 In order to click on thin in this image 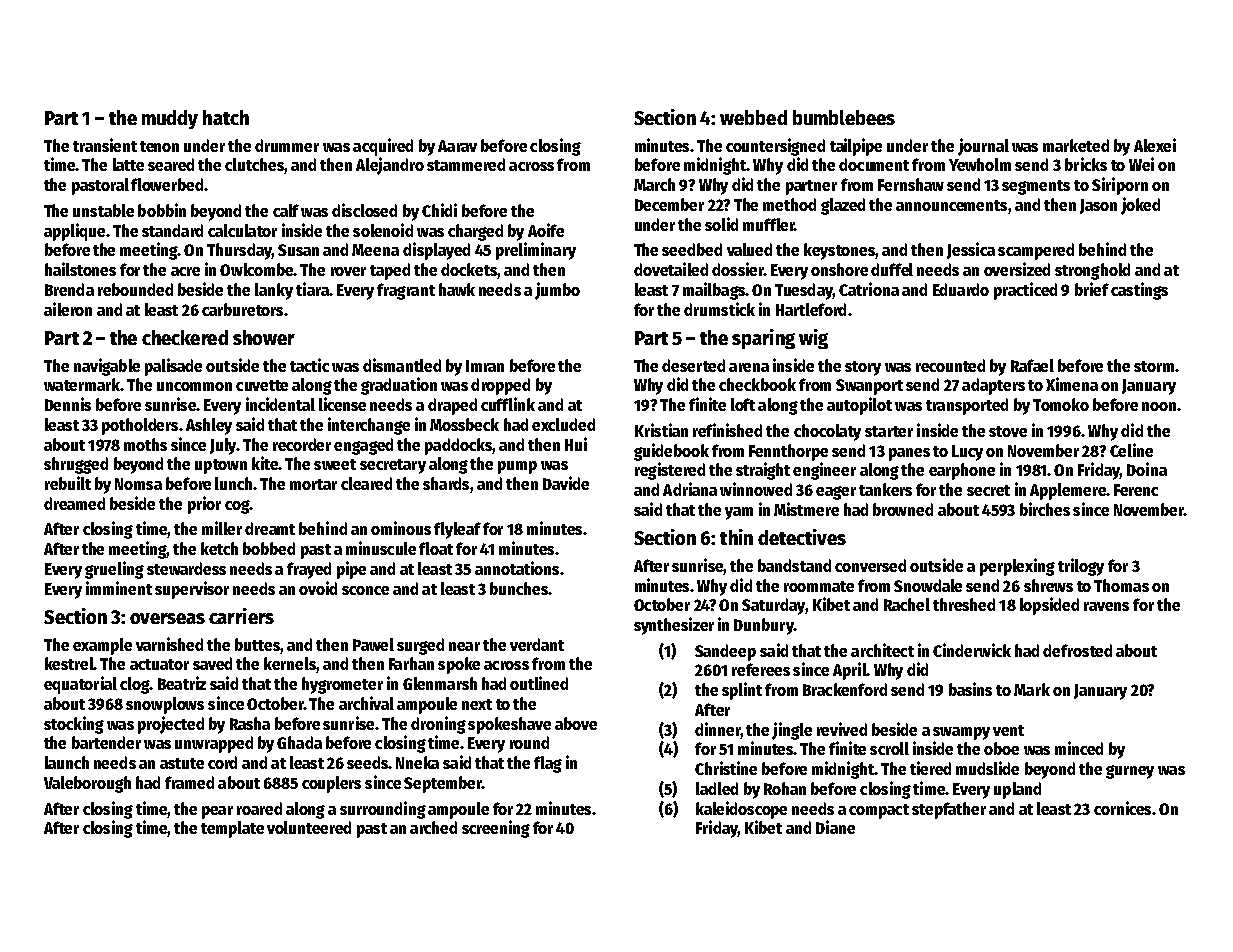, I will do `click(736, 537)`.
